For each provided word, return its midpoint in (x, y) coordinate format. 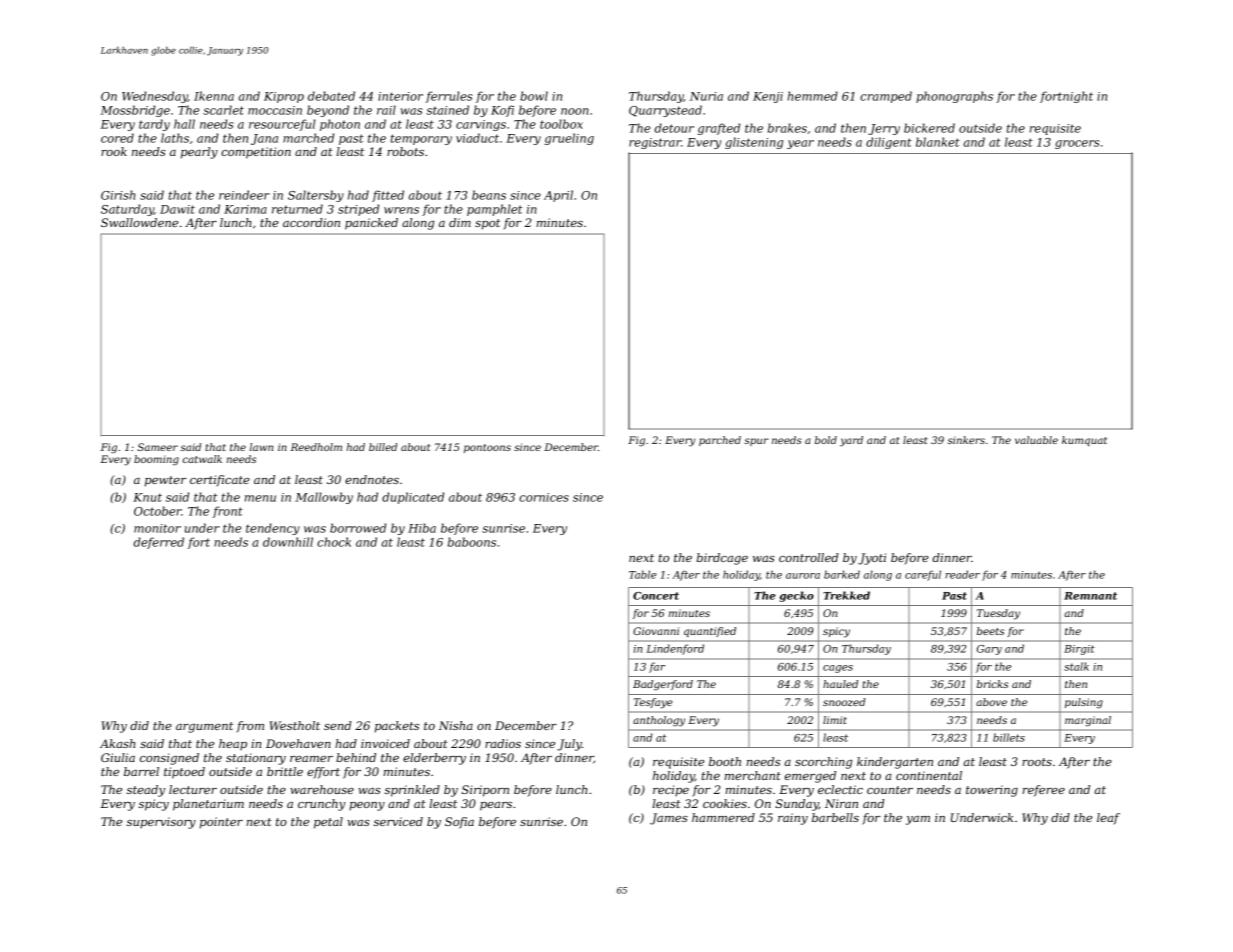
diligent (889, 143)
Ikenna (214, 96)
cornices (544, 497)
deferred (158, 543)
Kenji (768, 97)
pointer (221, 823)
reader (962, 574)
